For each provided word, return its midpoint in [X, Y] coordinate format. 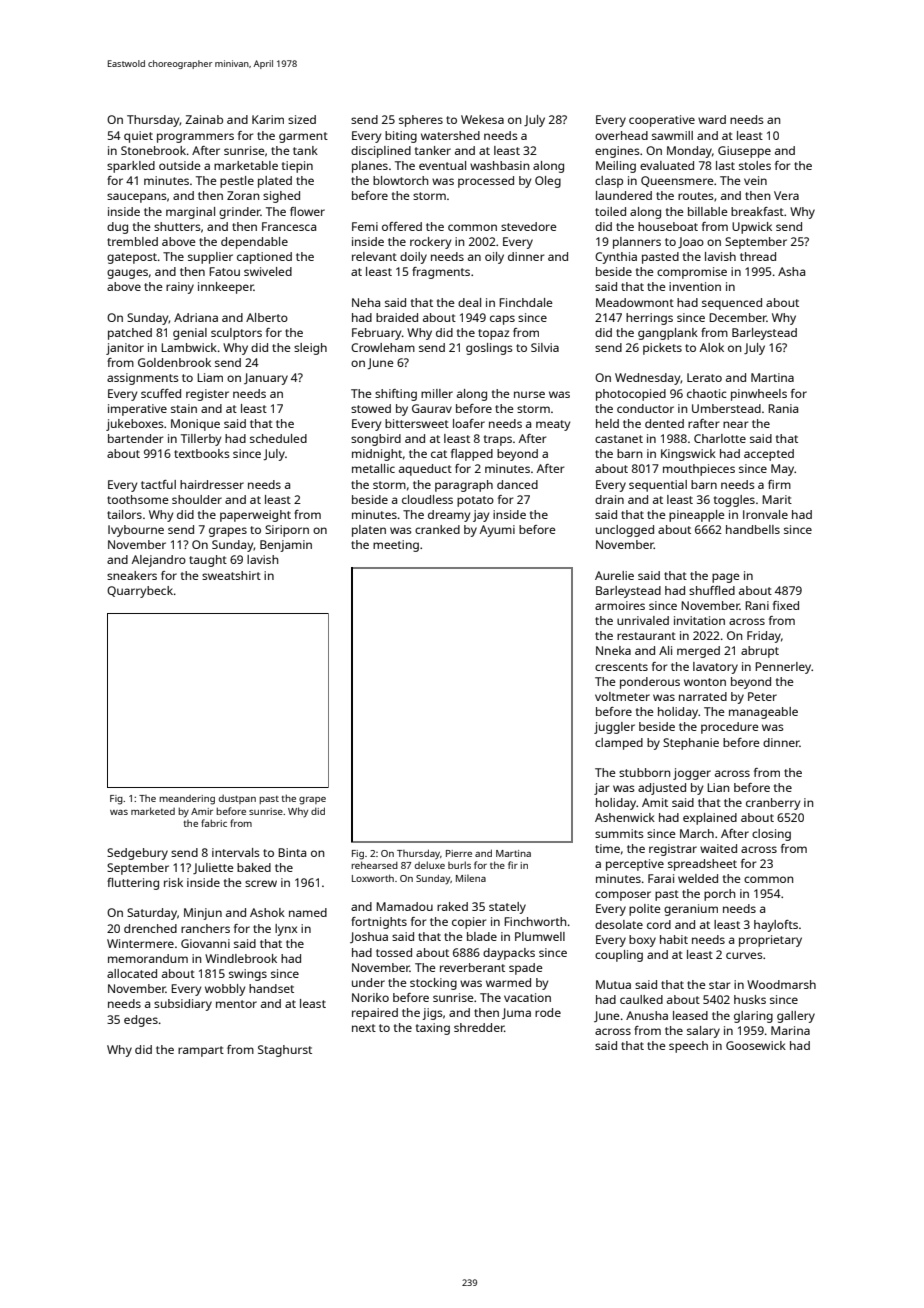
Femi [365, 226]
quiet [138, 137]
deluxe [430, 865]
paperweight [255, 516]
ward [712, 119]
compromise [692, 273]
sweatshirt [231, 575]
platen [369, 531]
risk [173, 882]
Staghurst [285, 1051]
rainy [180, 288]
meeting [396, 546]
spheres [421, 121]
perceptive [635, 865]
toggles [734, 501]
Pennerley [783, 668]
